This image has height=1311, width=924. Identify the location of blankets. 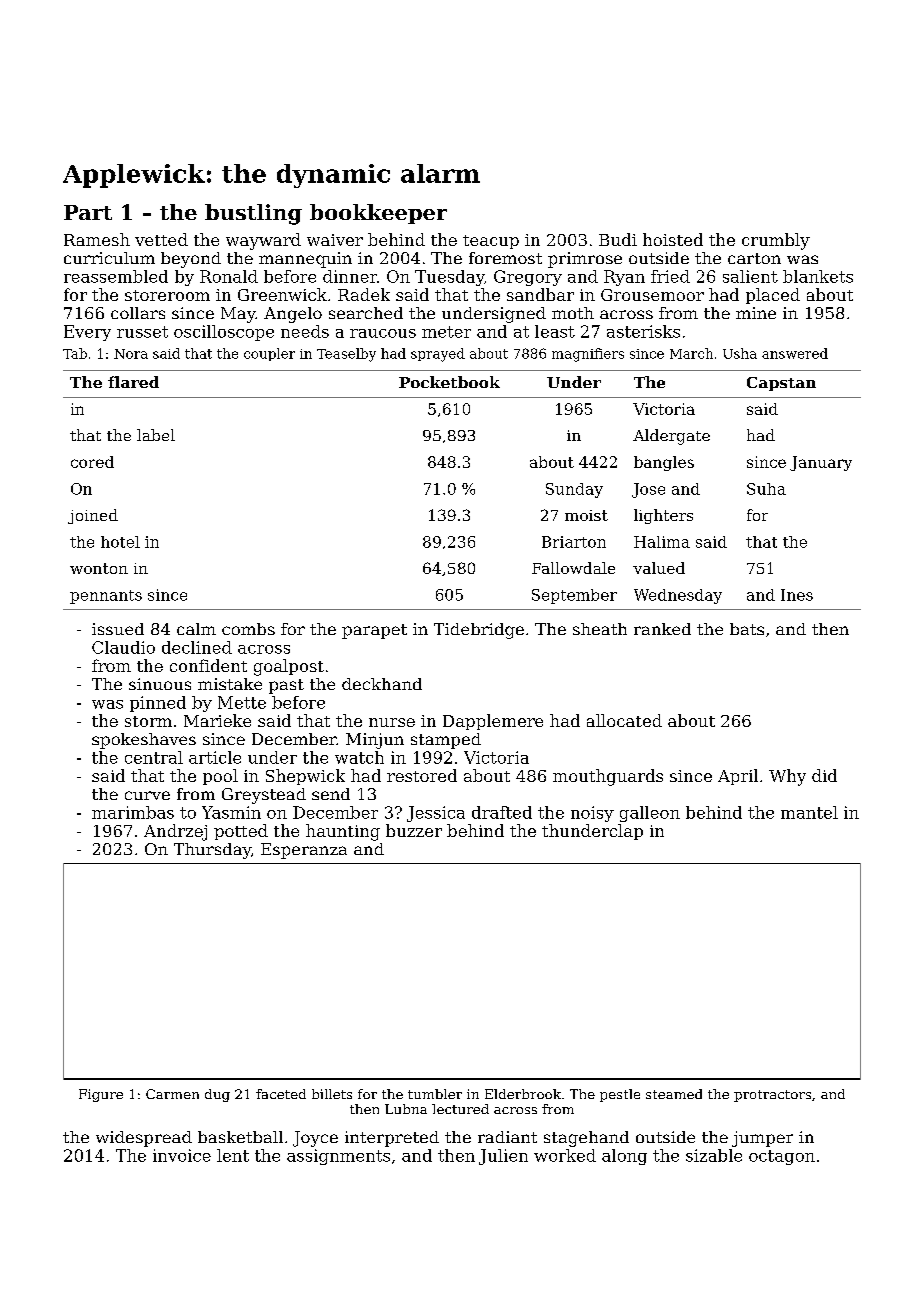
(818, 276).
